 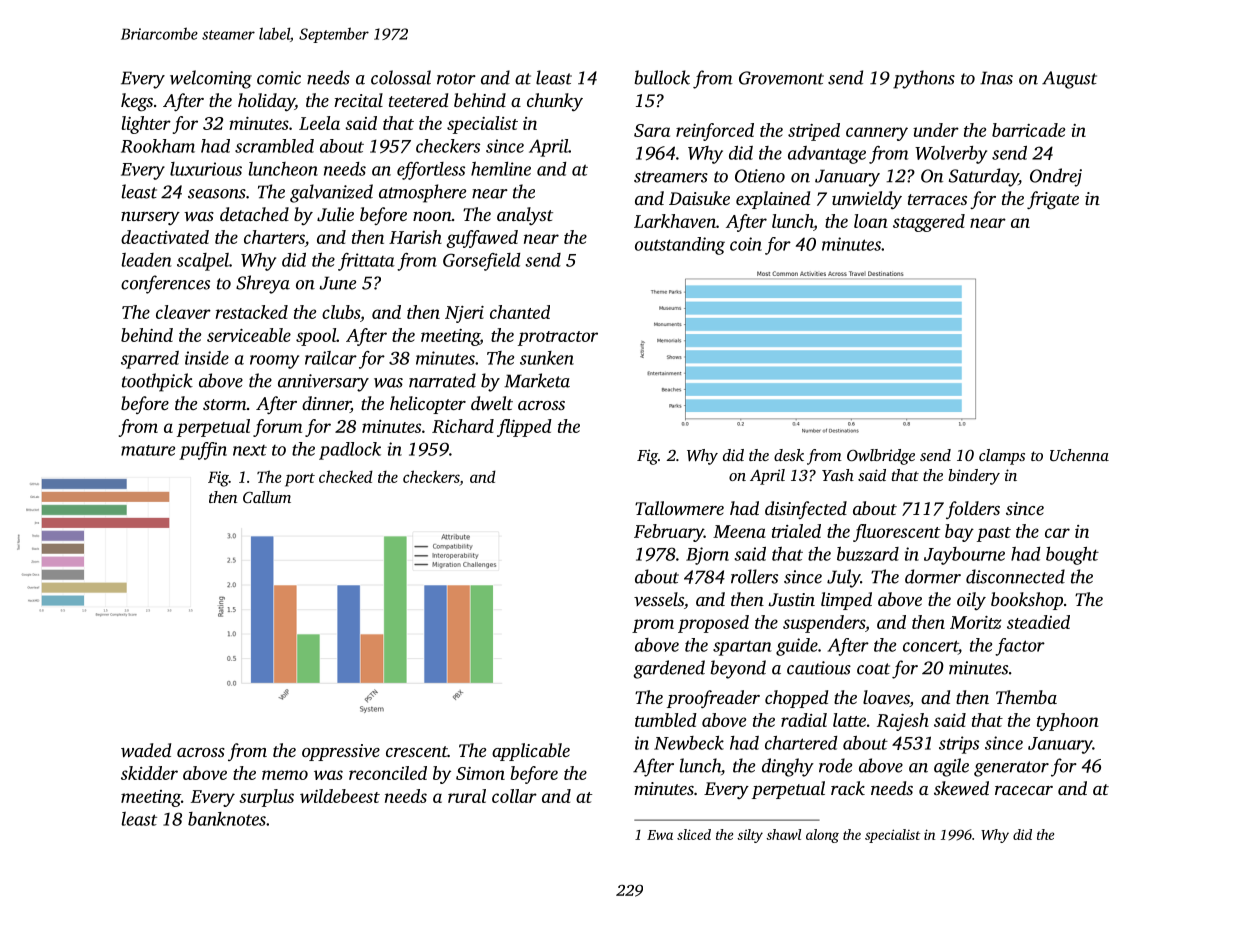 I want to click on staggered, so click(x=929, y=223).
